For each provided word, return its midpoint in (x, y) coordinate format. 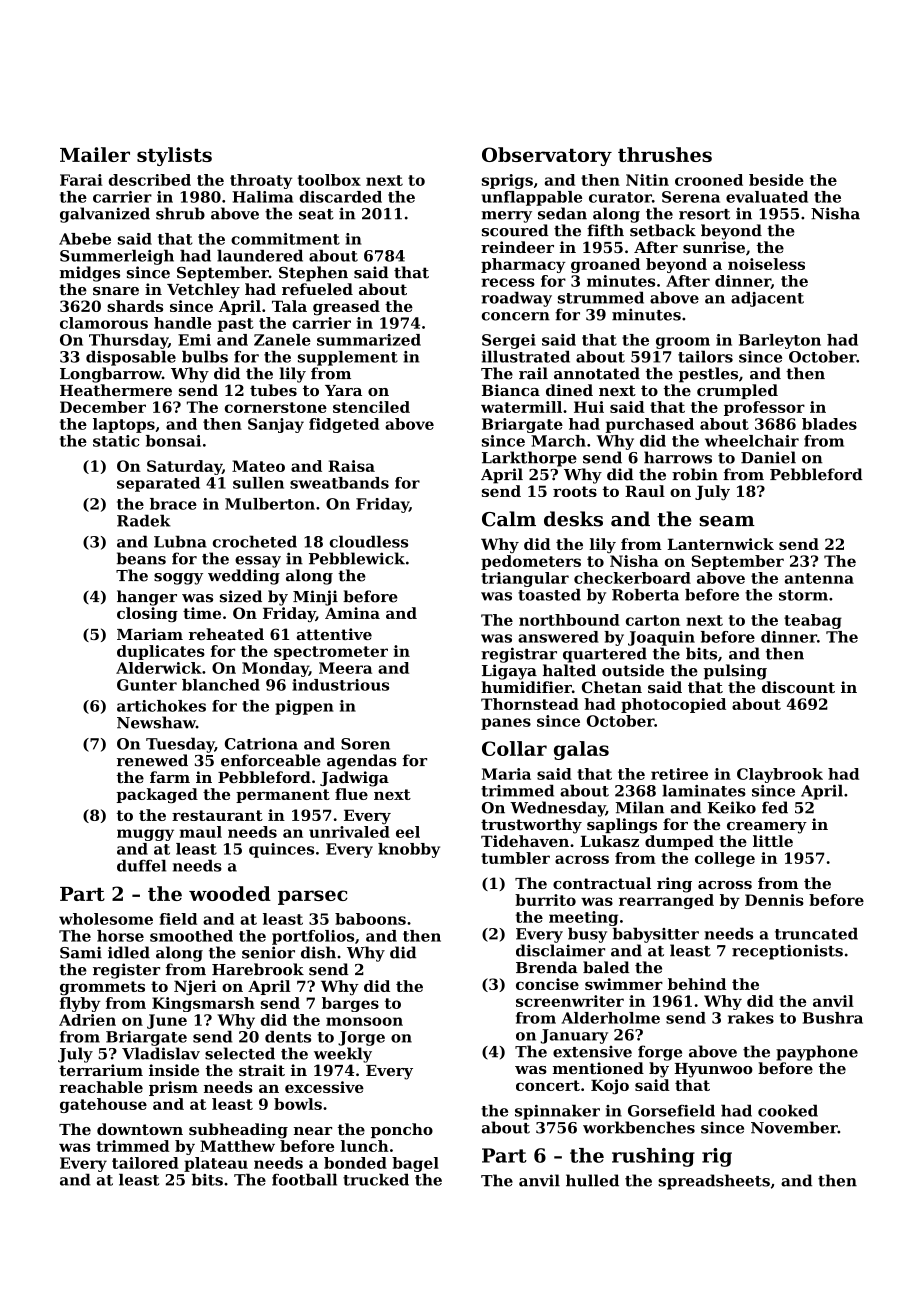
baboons (370, 919)
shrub (180, 213)
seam (727, 521)
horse (120, 936)
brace (173, 504)
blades (829, 424)
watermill (521, 407)
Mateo (258, 466)
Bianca (511, 390)
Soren (365, 744)
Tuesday (180, 745)
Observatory (547, 156)
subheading (238, 1131)
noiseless (766, 264)
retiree (679, 774)
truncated (816, 933)
